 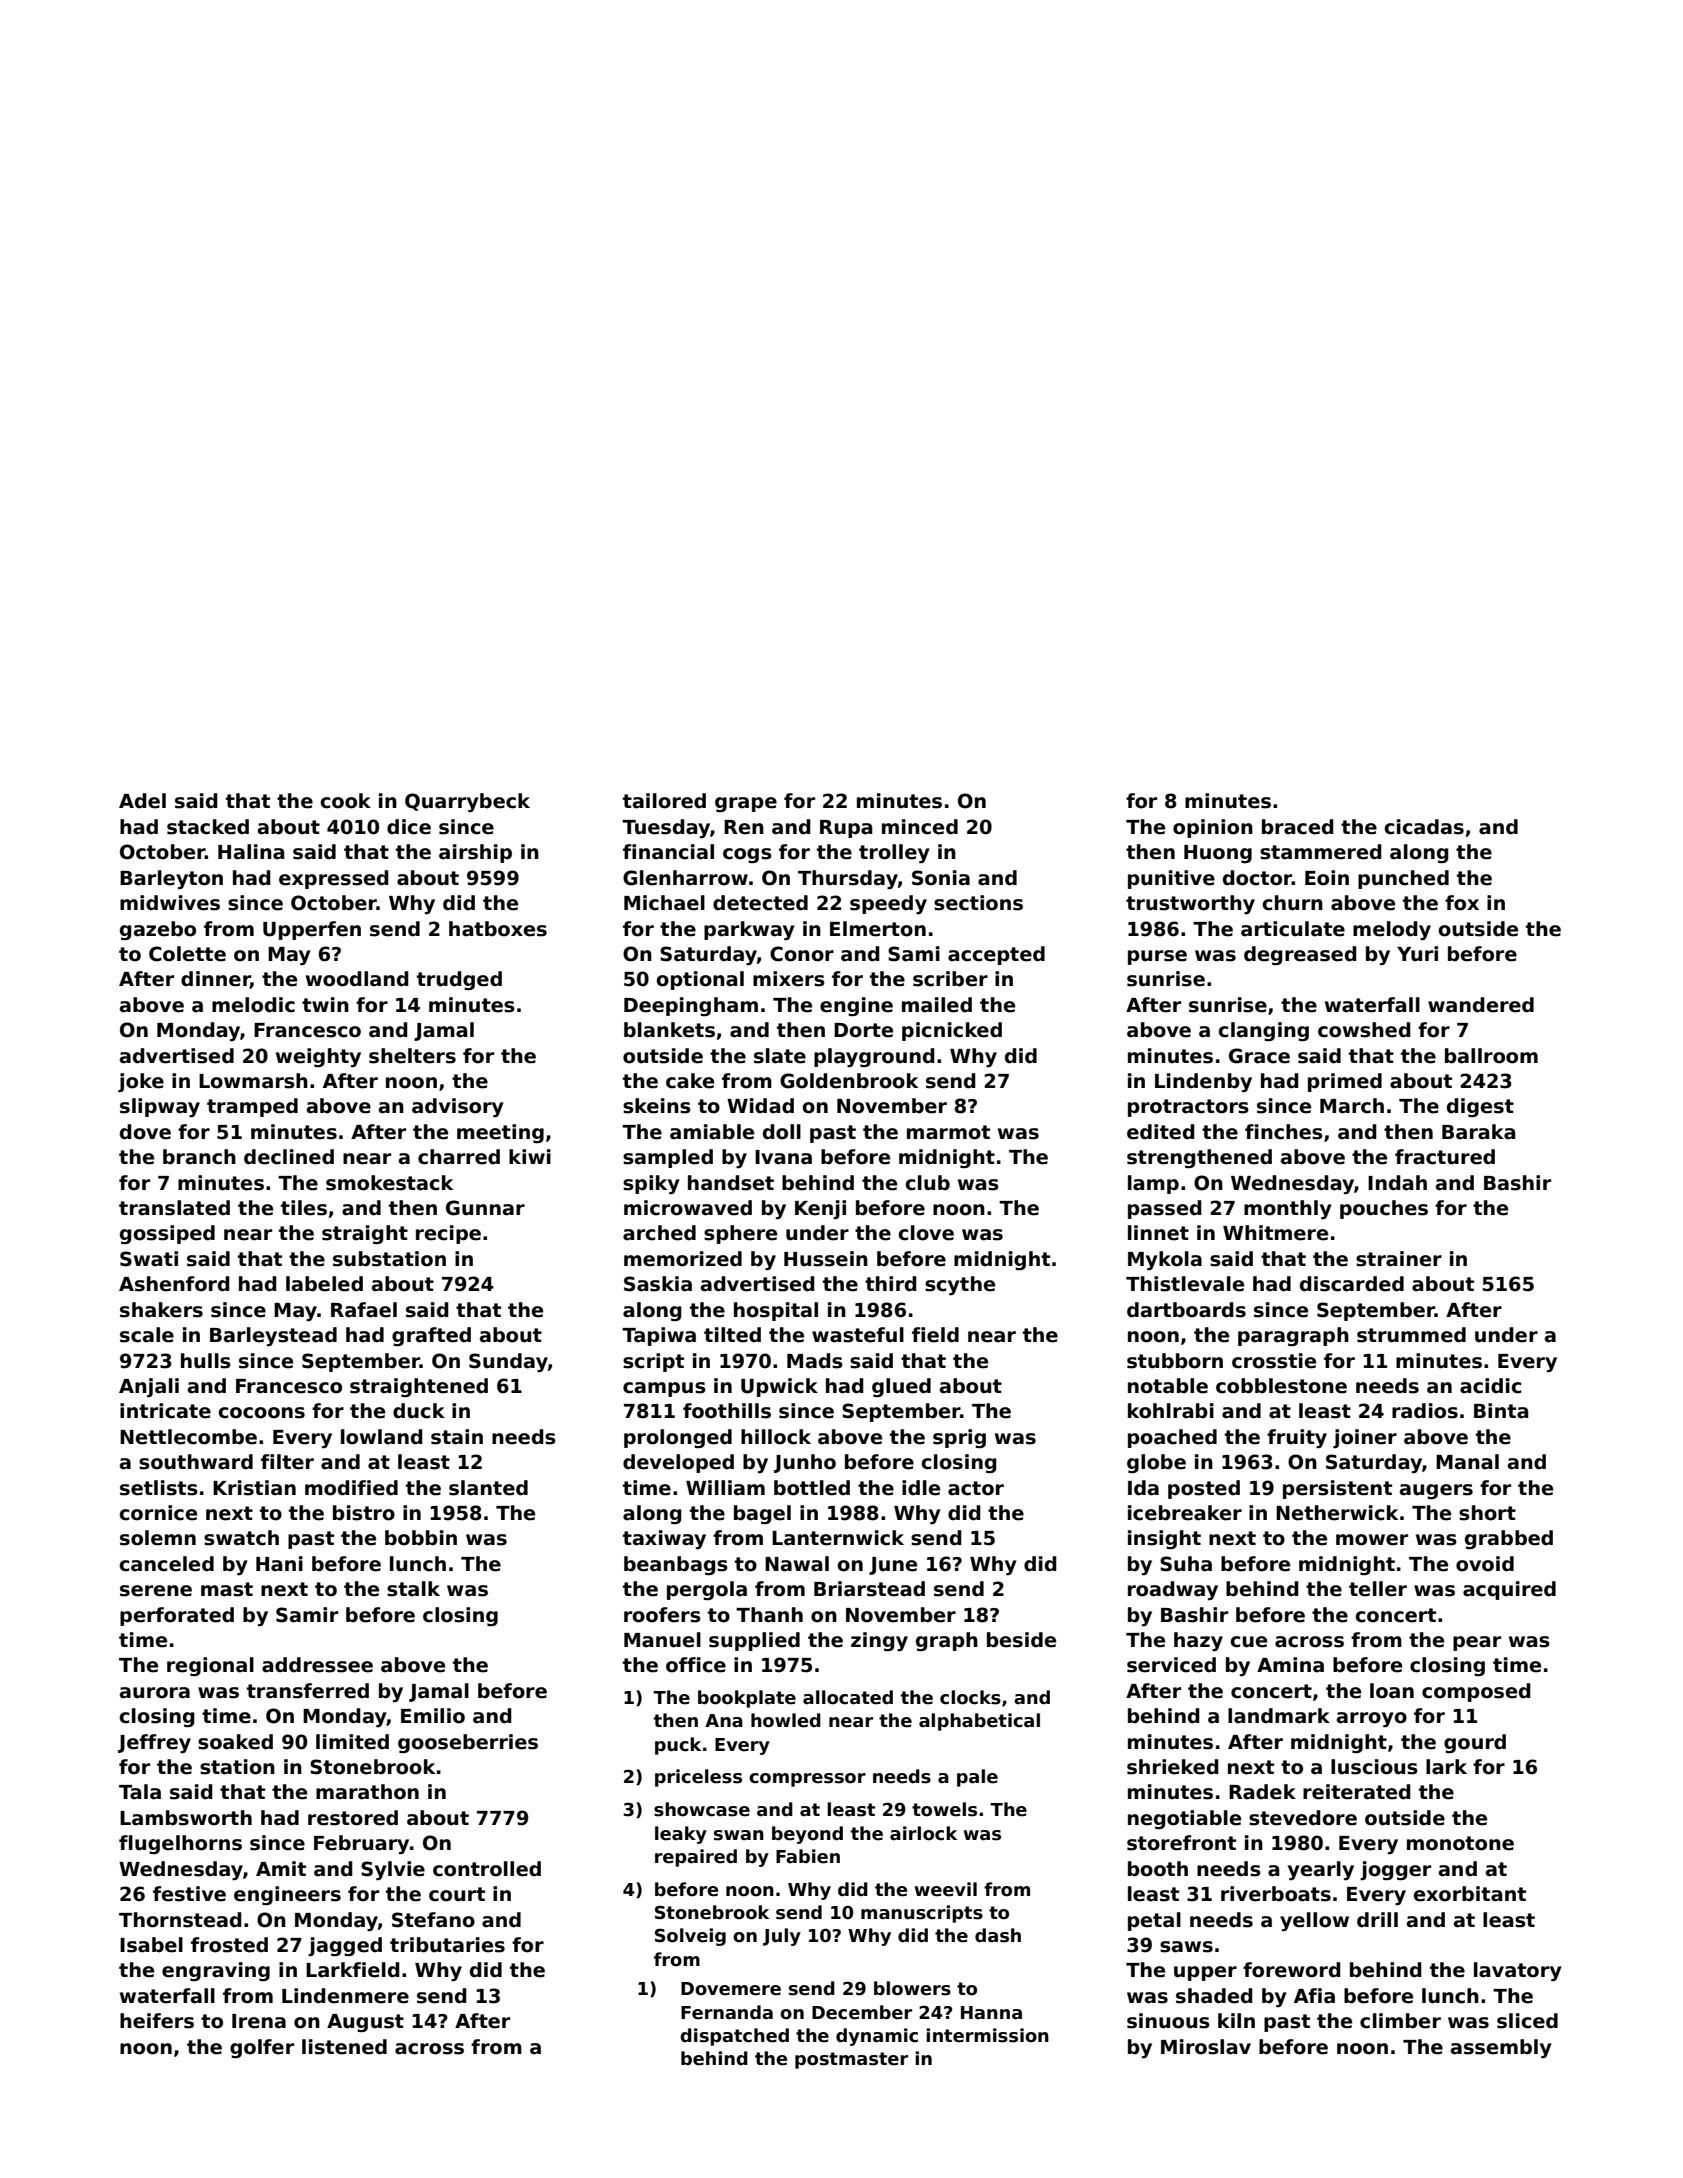 What do you see at coordinates (1021, 1640) in the image?
I see `beside` at bounding box center [1021, 1640].
